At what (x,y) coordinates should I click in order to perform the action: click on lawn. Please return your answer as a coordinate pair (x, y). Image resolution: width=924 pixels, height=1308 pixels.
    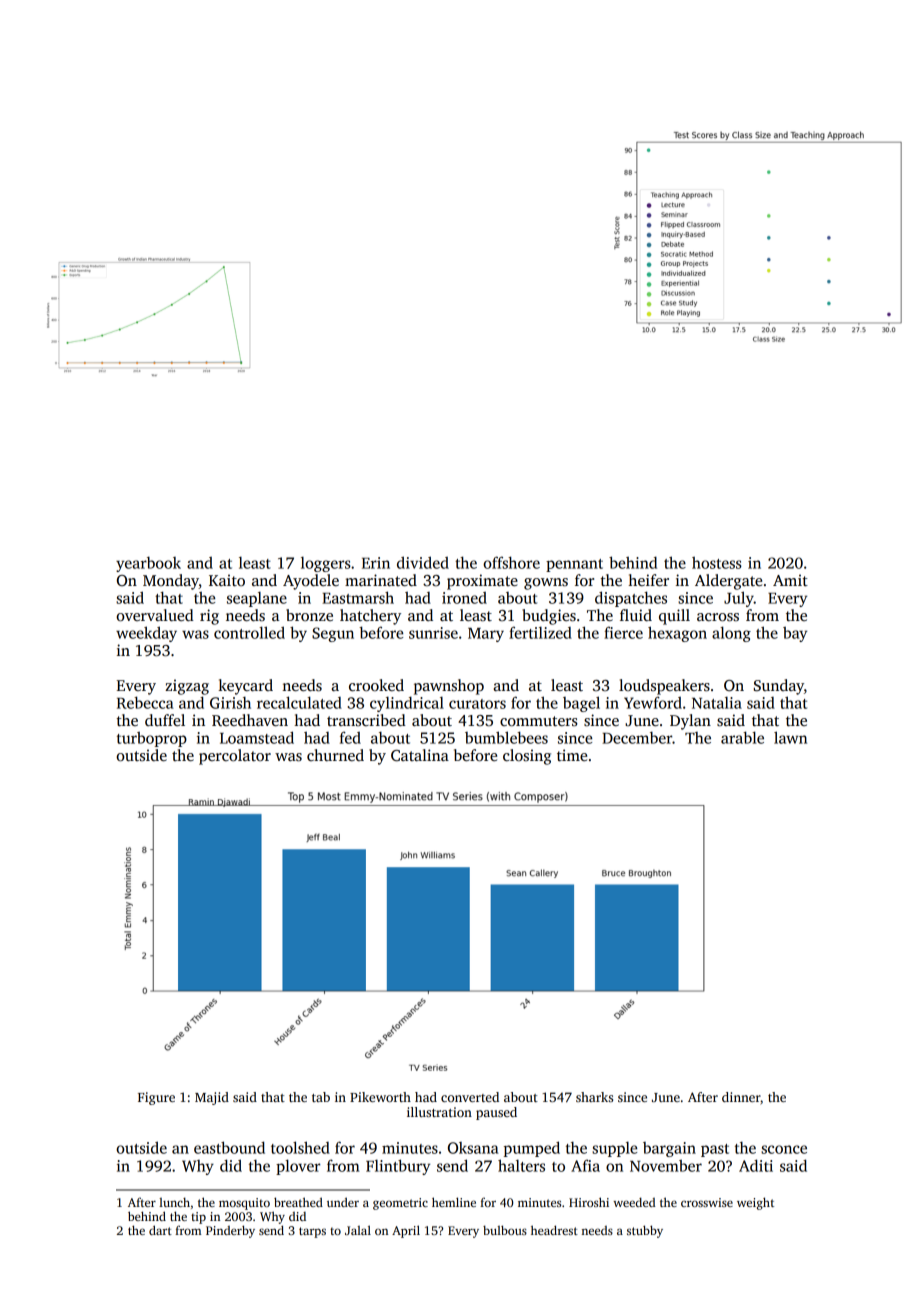
    Looking at the image, I should click on (790, 737).
